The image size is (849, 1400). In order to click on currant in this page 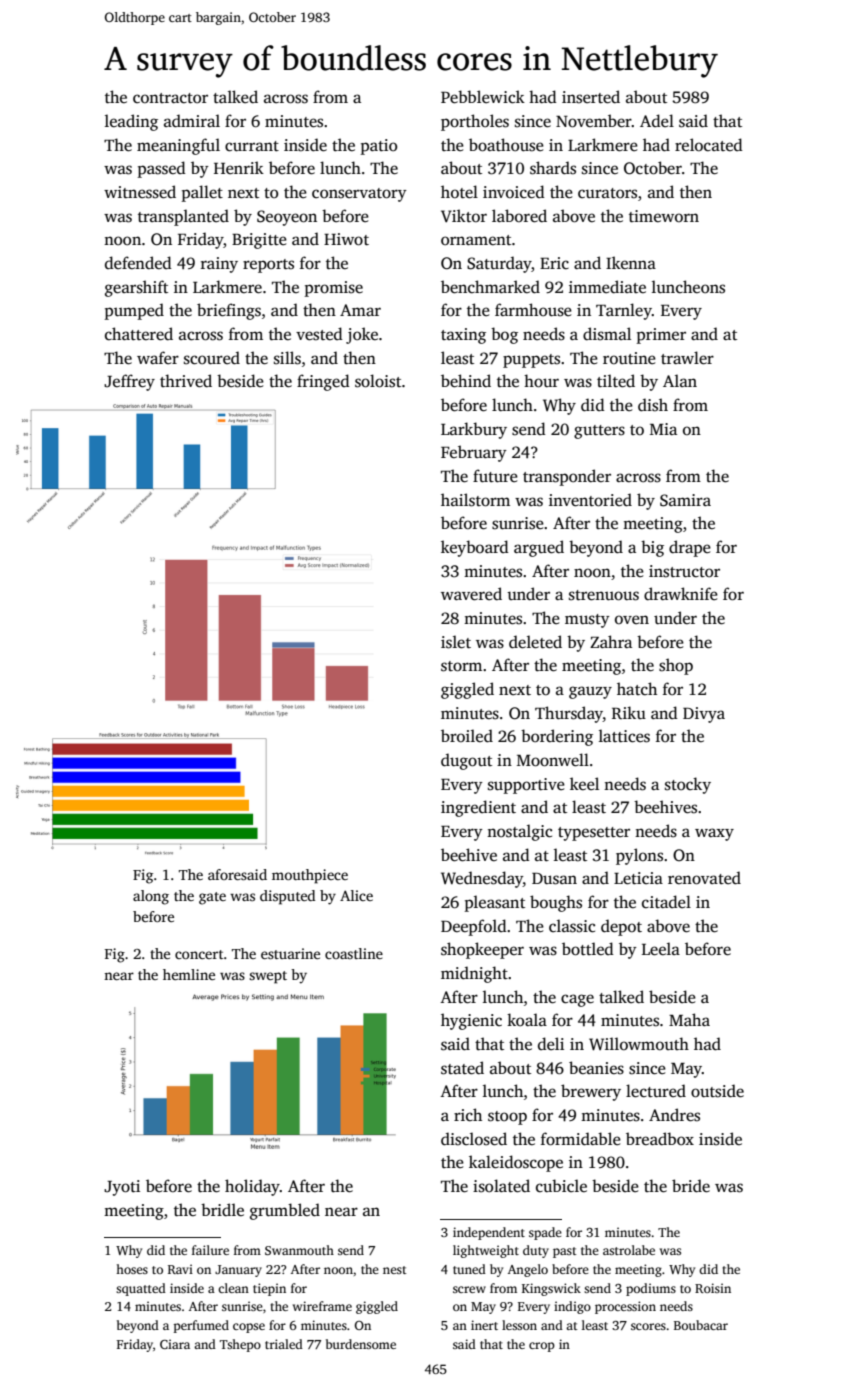, I will do `click(252, 146)`.
